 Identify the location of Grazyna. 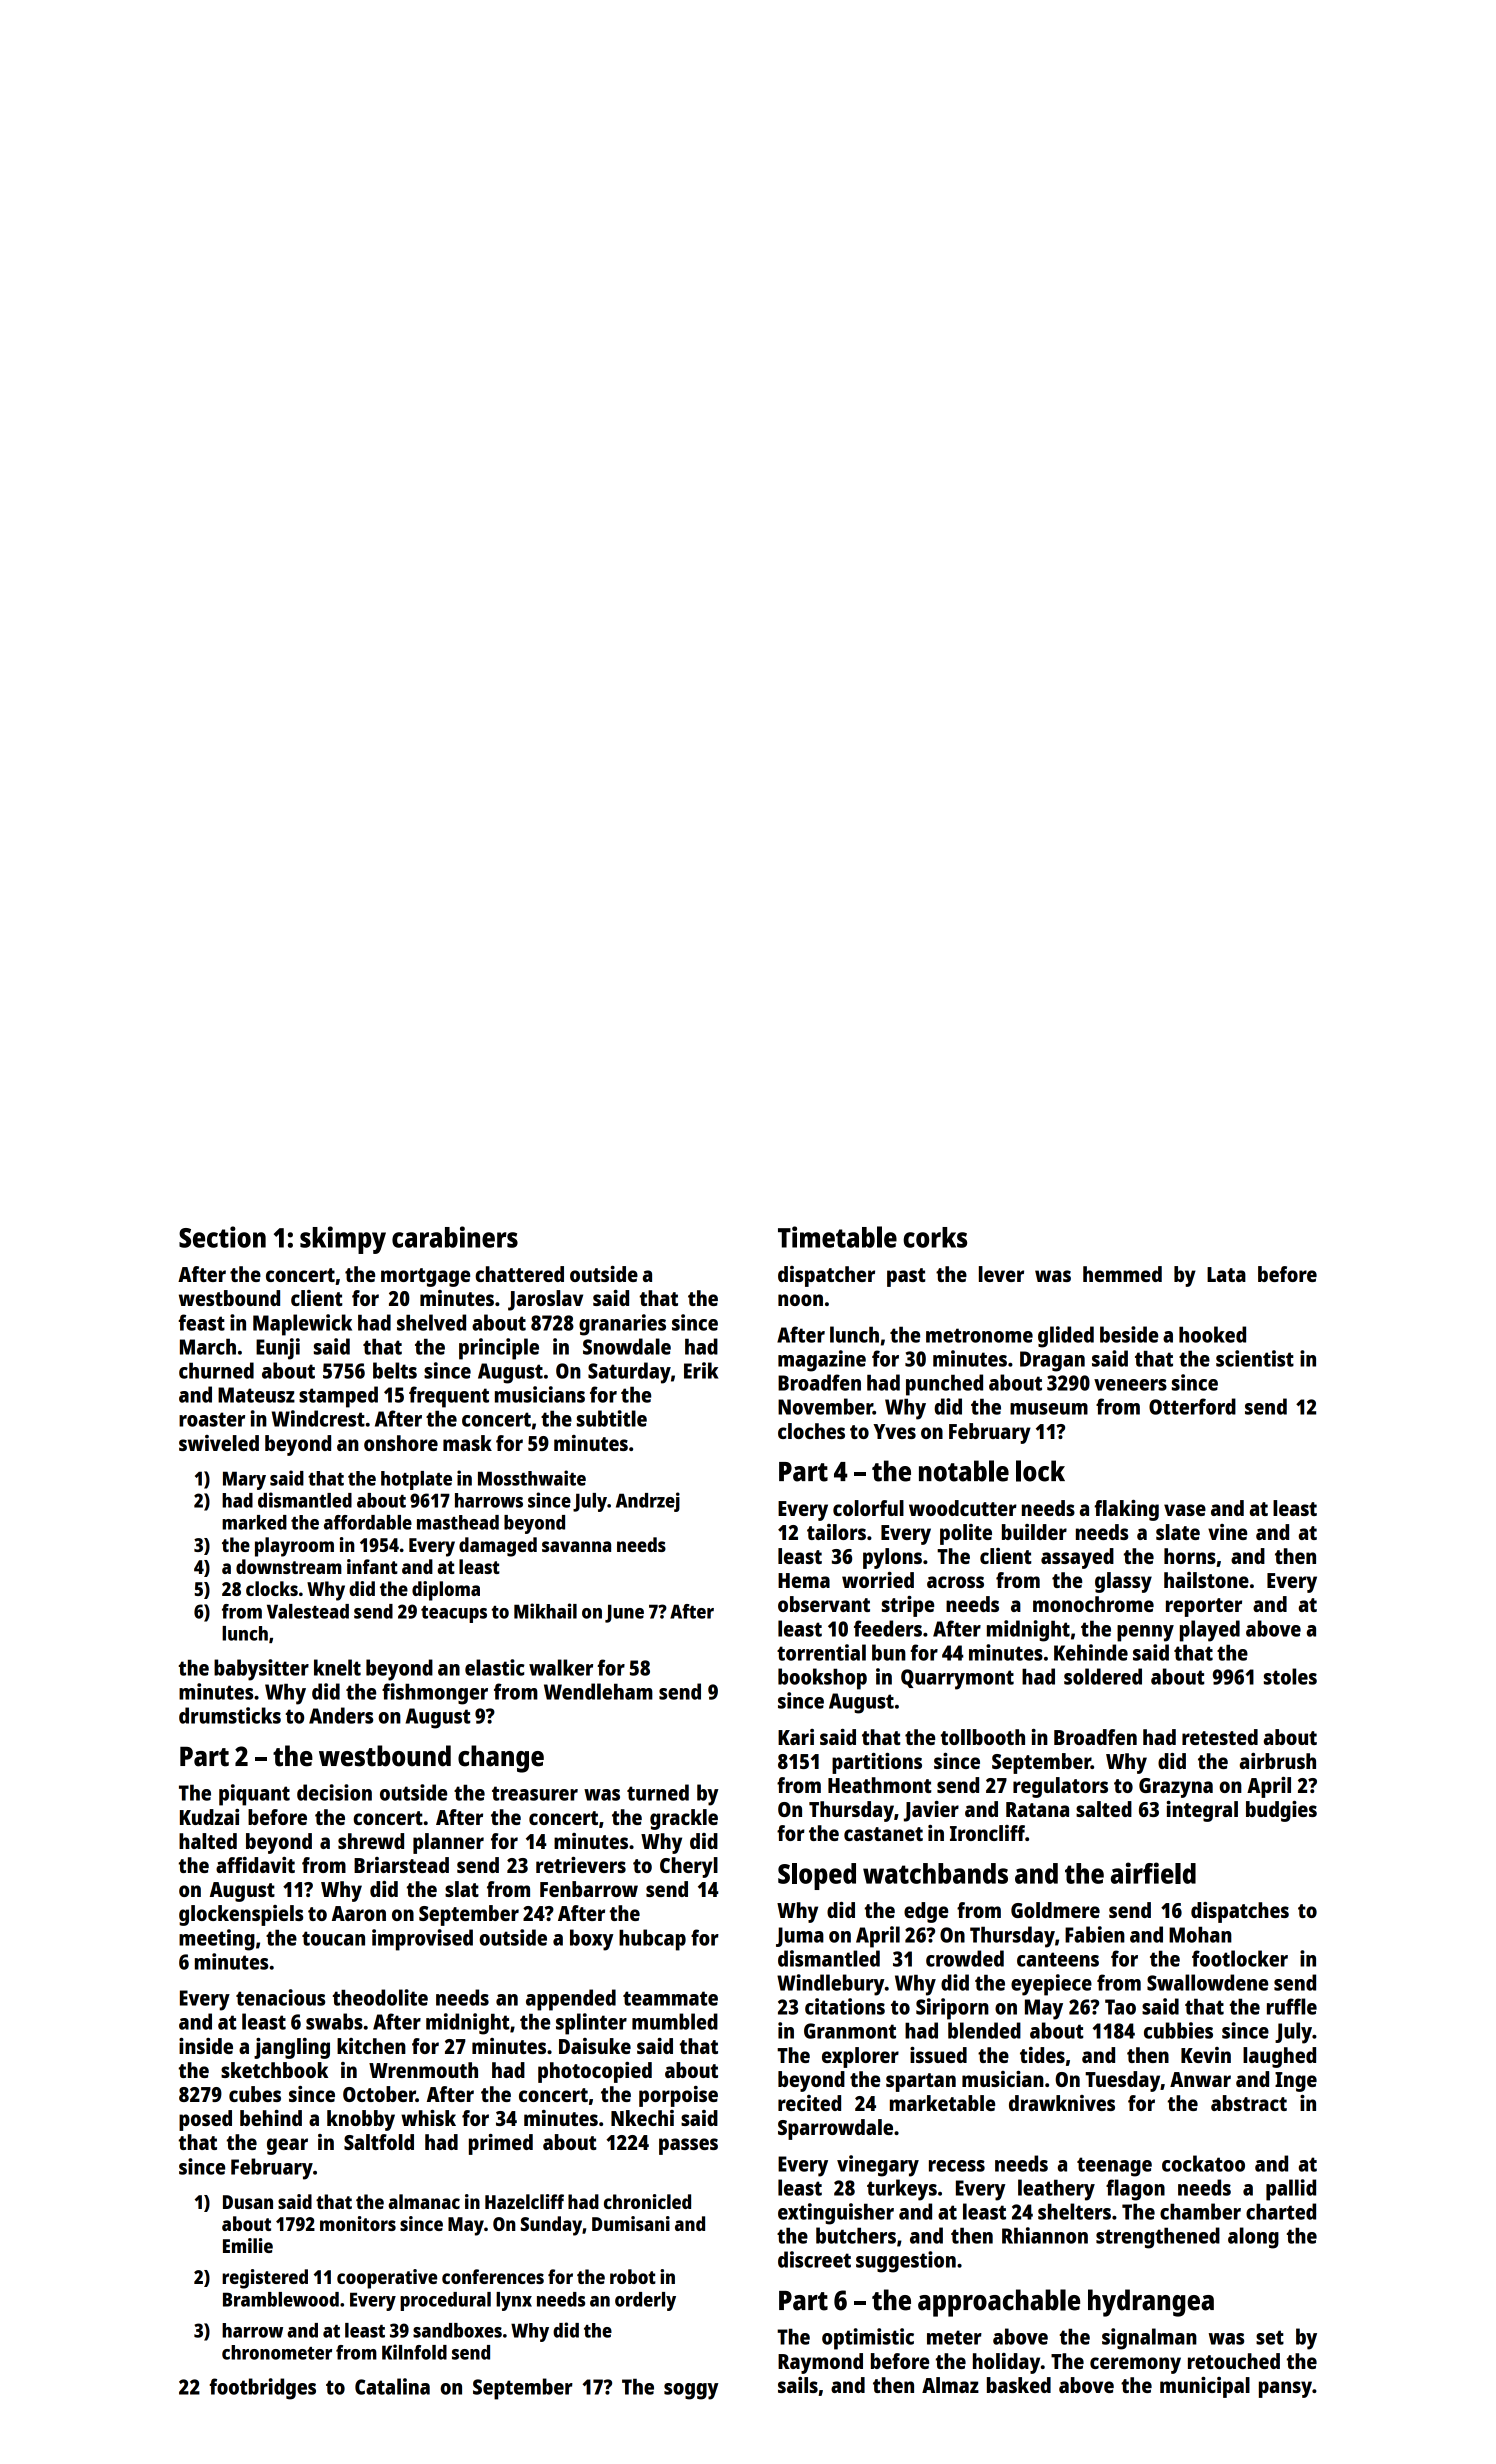
(1176, 1788).
